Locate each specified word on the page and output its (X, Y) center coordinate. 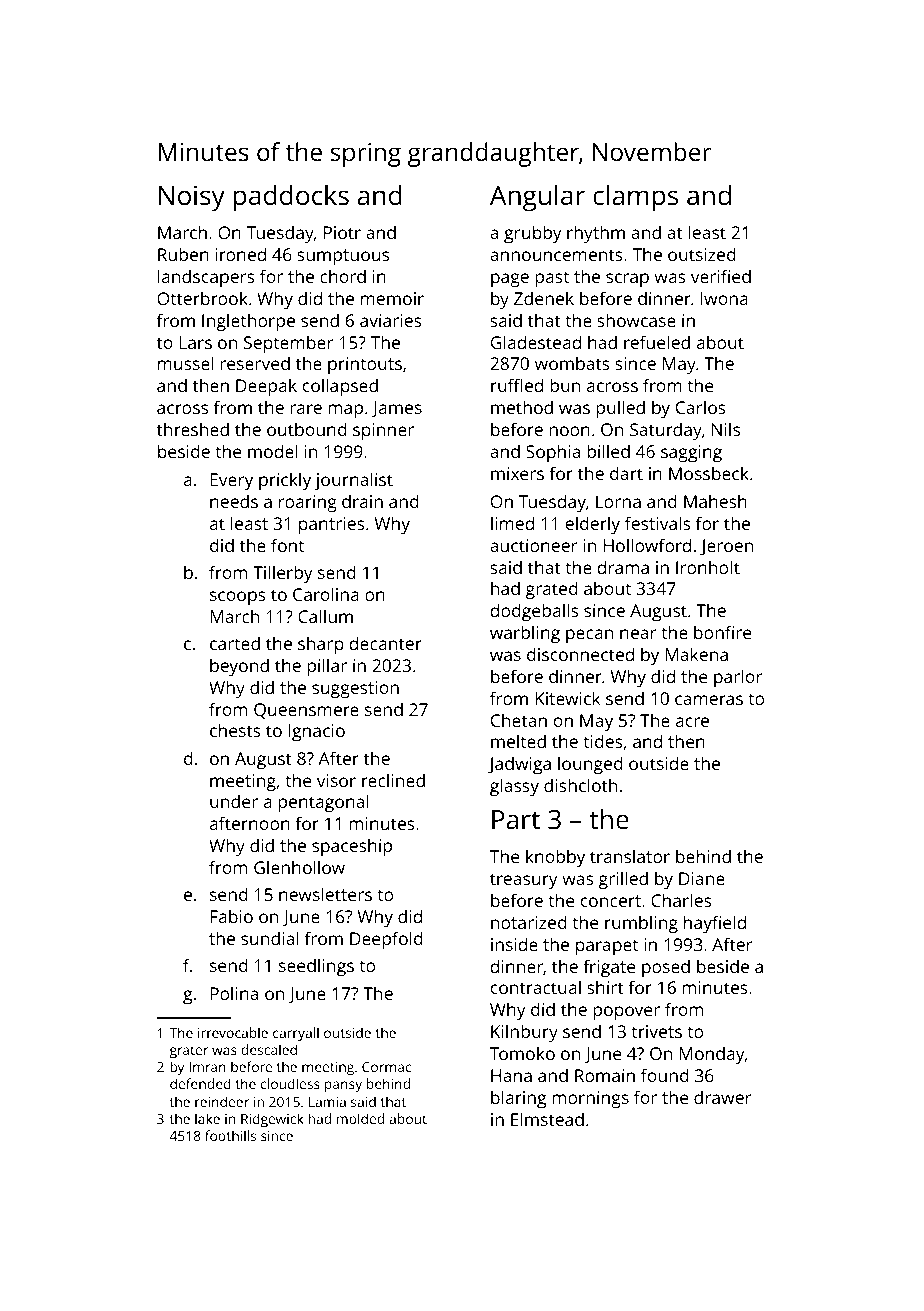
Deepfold (386, 940)
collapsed (340, 387)
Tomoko (522, 1053)
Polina (234, 993)
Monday (711, 1055)
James (397, 409)
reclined (393, 780)
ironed (240, 254)
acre (692, 722)
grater (189, 1052)
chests (235, 730)
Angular (537, 198)
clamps (635, 198)
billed (608, 451)
